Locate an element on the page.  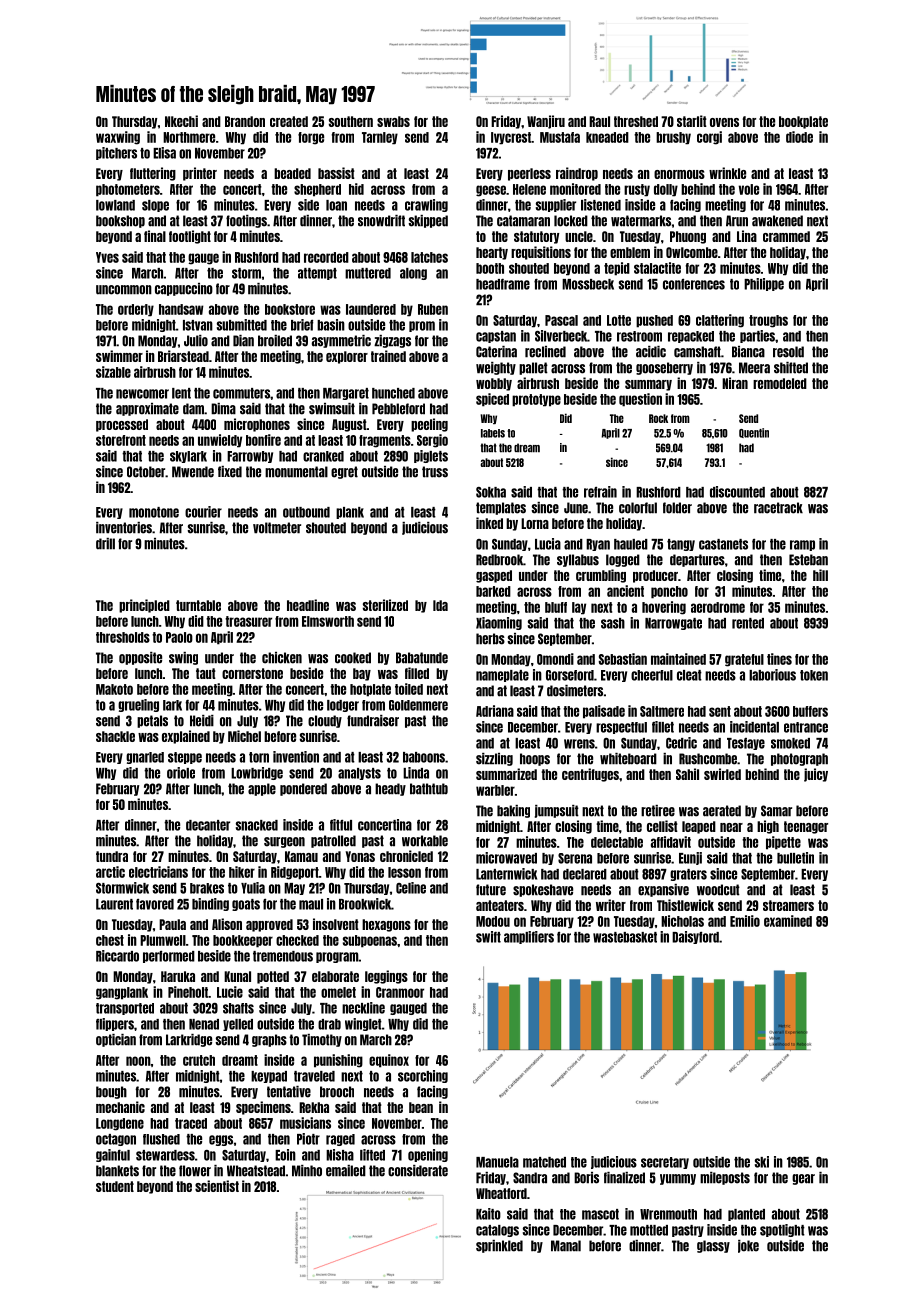
turntable is located at coordinates (198, 605).
